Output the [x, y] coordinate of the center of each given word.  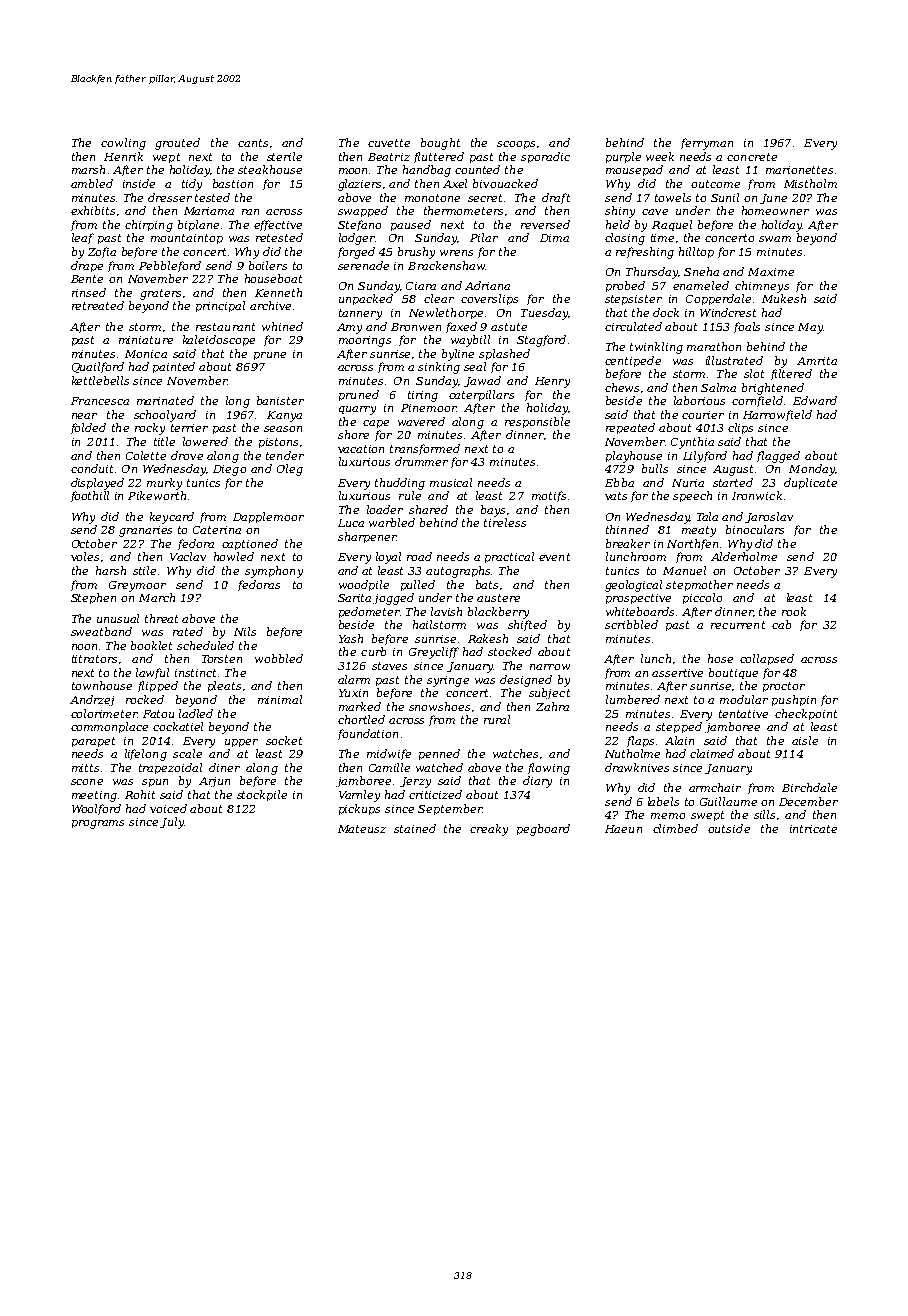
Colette [146, 455]
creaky [489, 830]
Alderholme [744, 556]
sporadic [545, 157]
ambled [92, 183]
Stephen [93, 598]
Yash [351, 638]
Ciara [421, 286]
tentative [743, 714]
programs [98, 824]
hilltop [696, 252]
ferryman [707, 144]
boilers [268, 265]
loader [385, 509]
